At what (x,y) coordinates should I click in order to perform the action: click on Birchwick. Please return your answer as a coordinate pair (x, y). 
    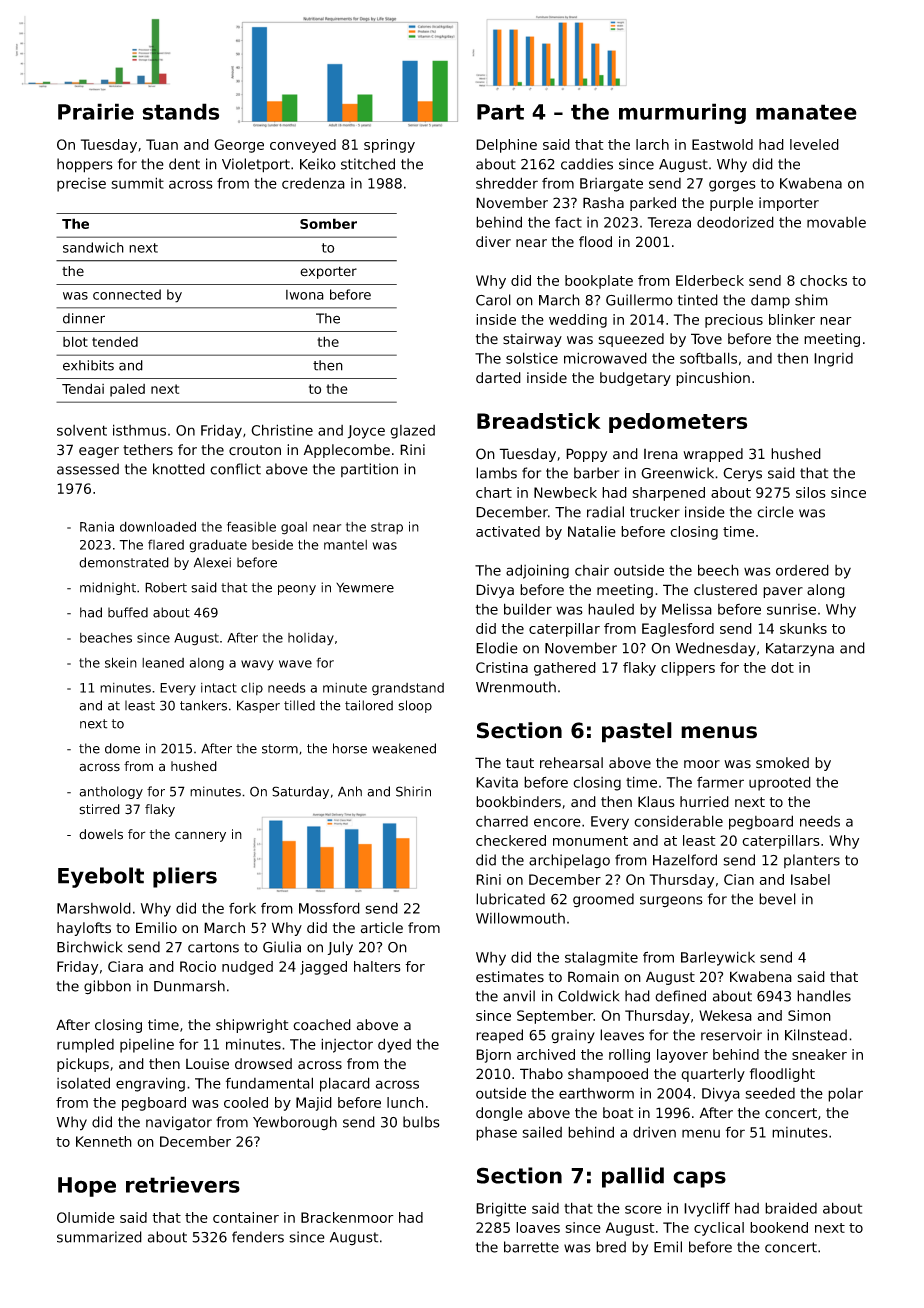
    Looking at the image, I should click on (89, 947).
